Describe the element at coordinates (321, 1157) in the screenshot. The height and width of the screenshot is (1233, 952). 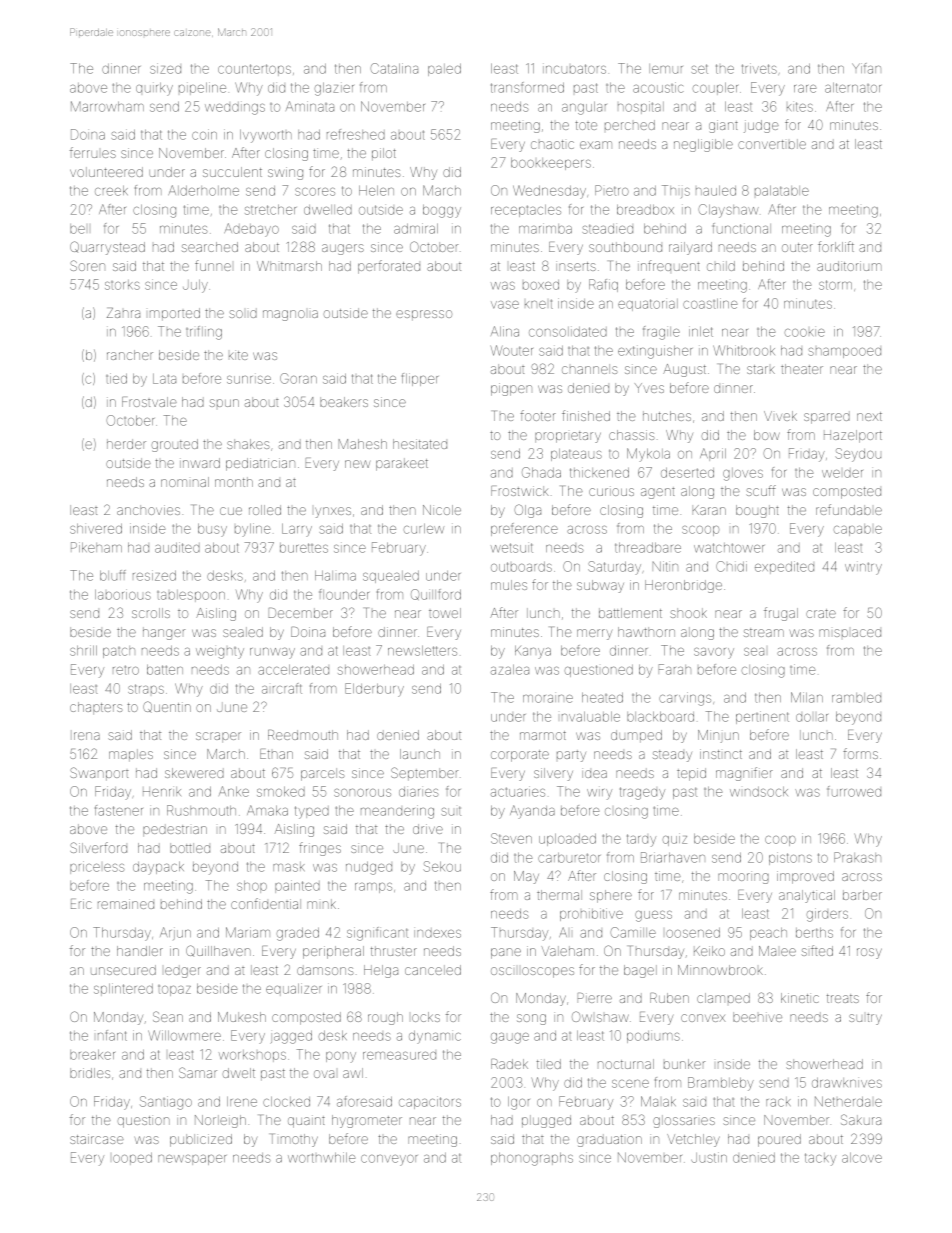
I see `worthwhile` at that location.
